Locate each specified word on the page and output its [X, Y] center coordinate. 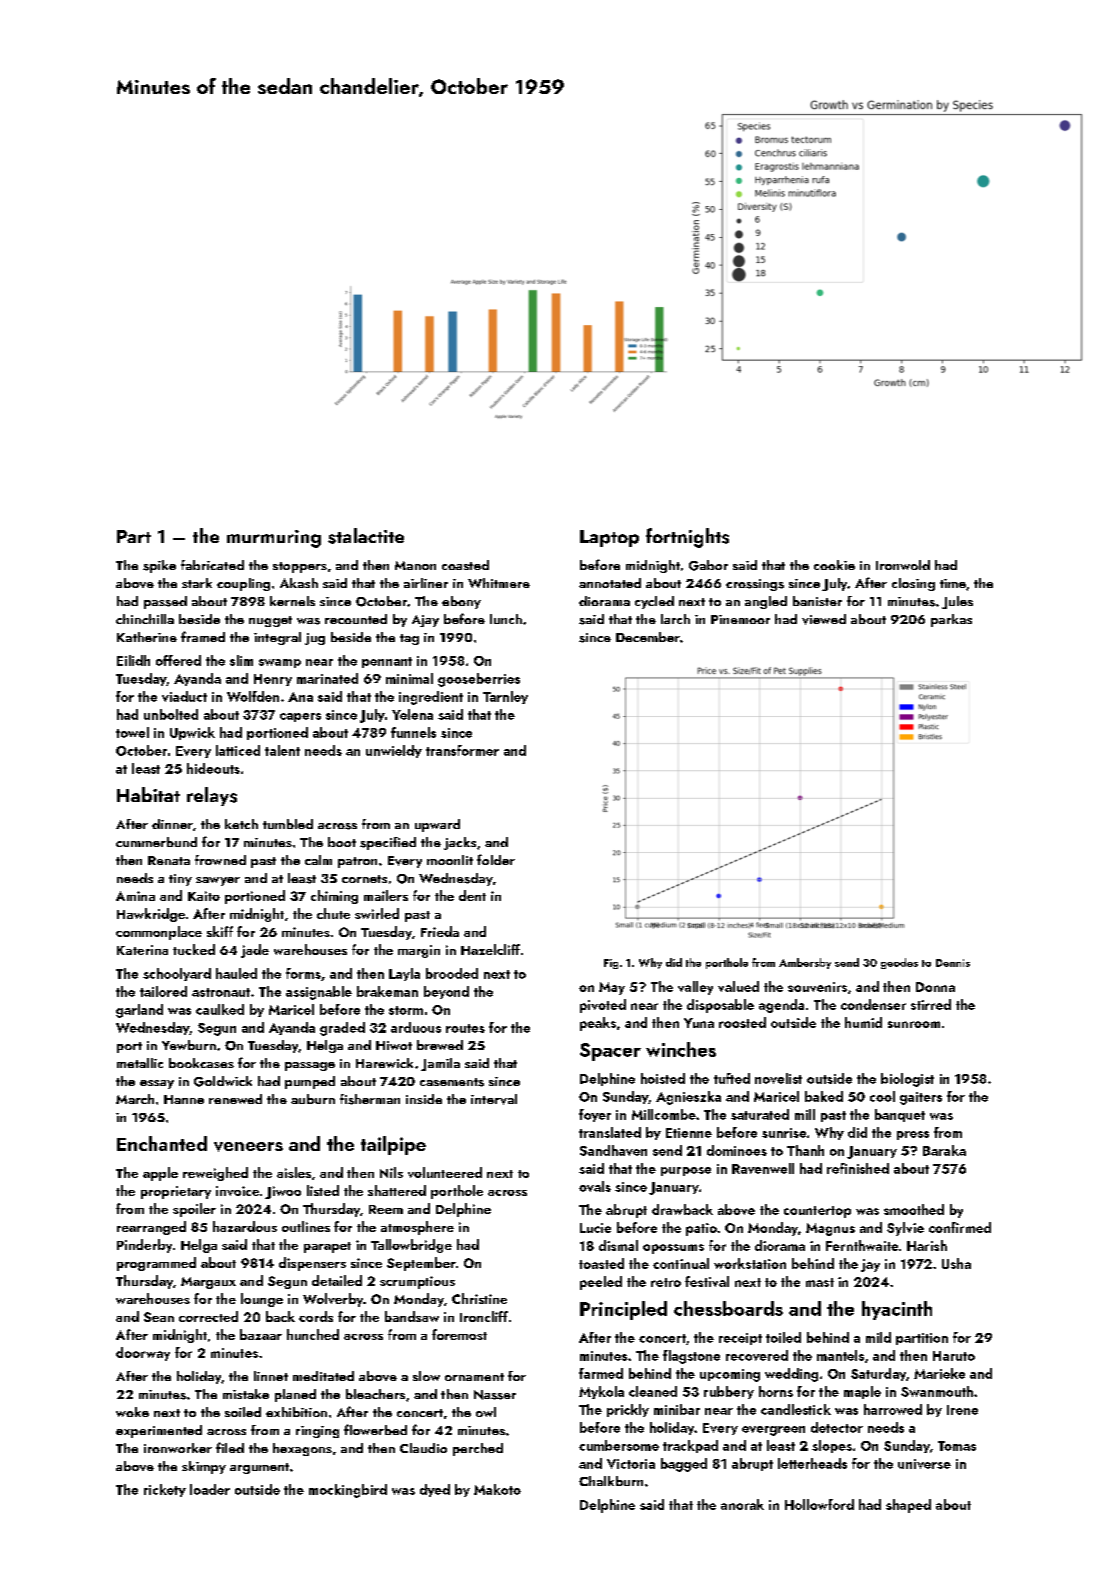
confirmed [960, 1227]
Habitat [148, 794]
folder [496, 859]
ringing [317, 1432]
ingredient [431, 698]
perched [478, 1449]
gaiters [921, 1098]
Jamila [440, 1064]
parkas [951, 620]
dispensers [312, 1264]
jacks [460, 843]
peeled [601, 1283]
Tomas [957, 1446]
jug [315, 639]
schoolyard [177, 974]
